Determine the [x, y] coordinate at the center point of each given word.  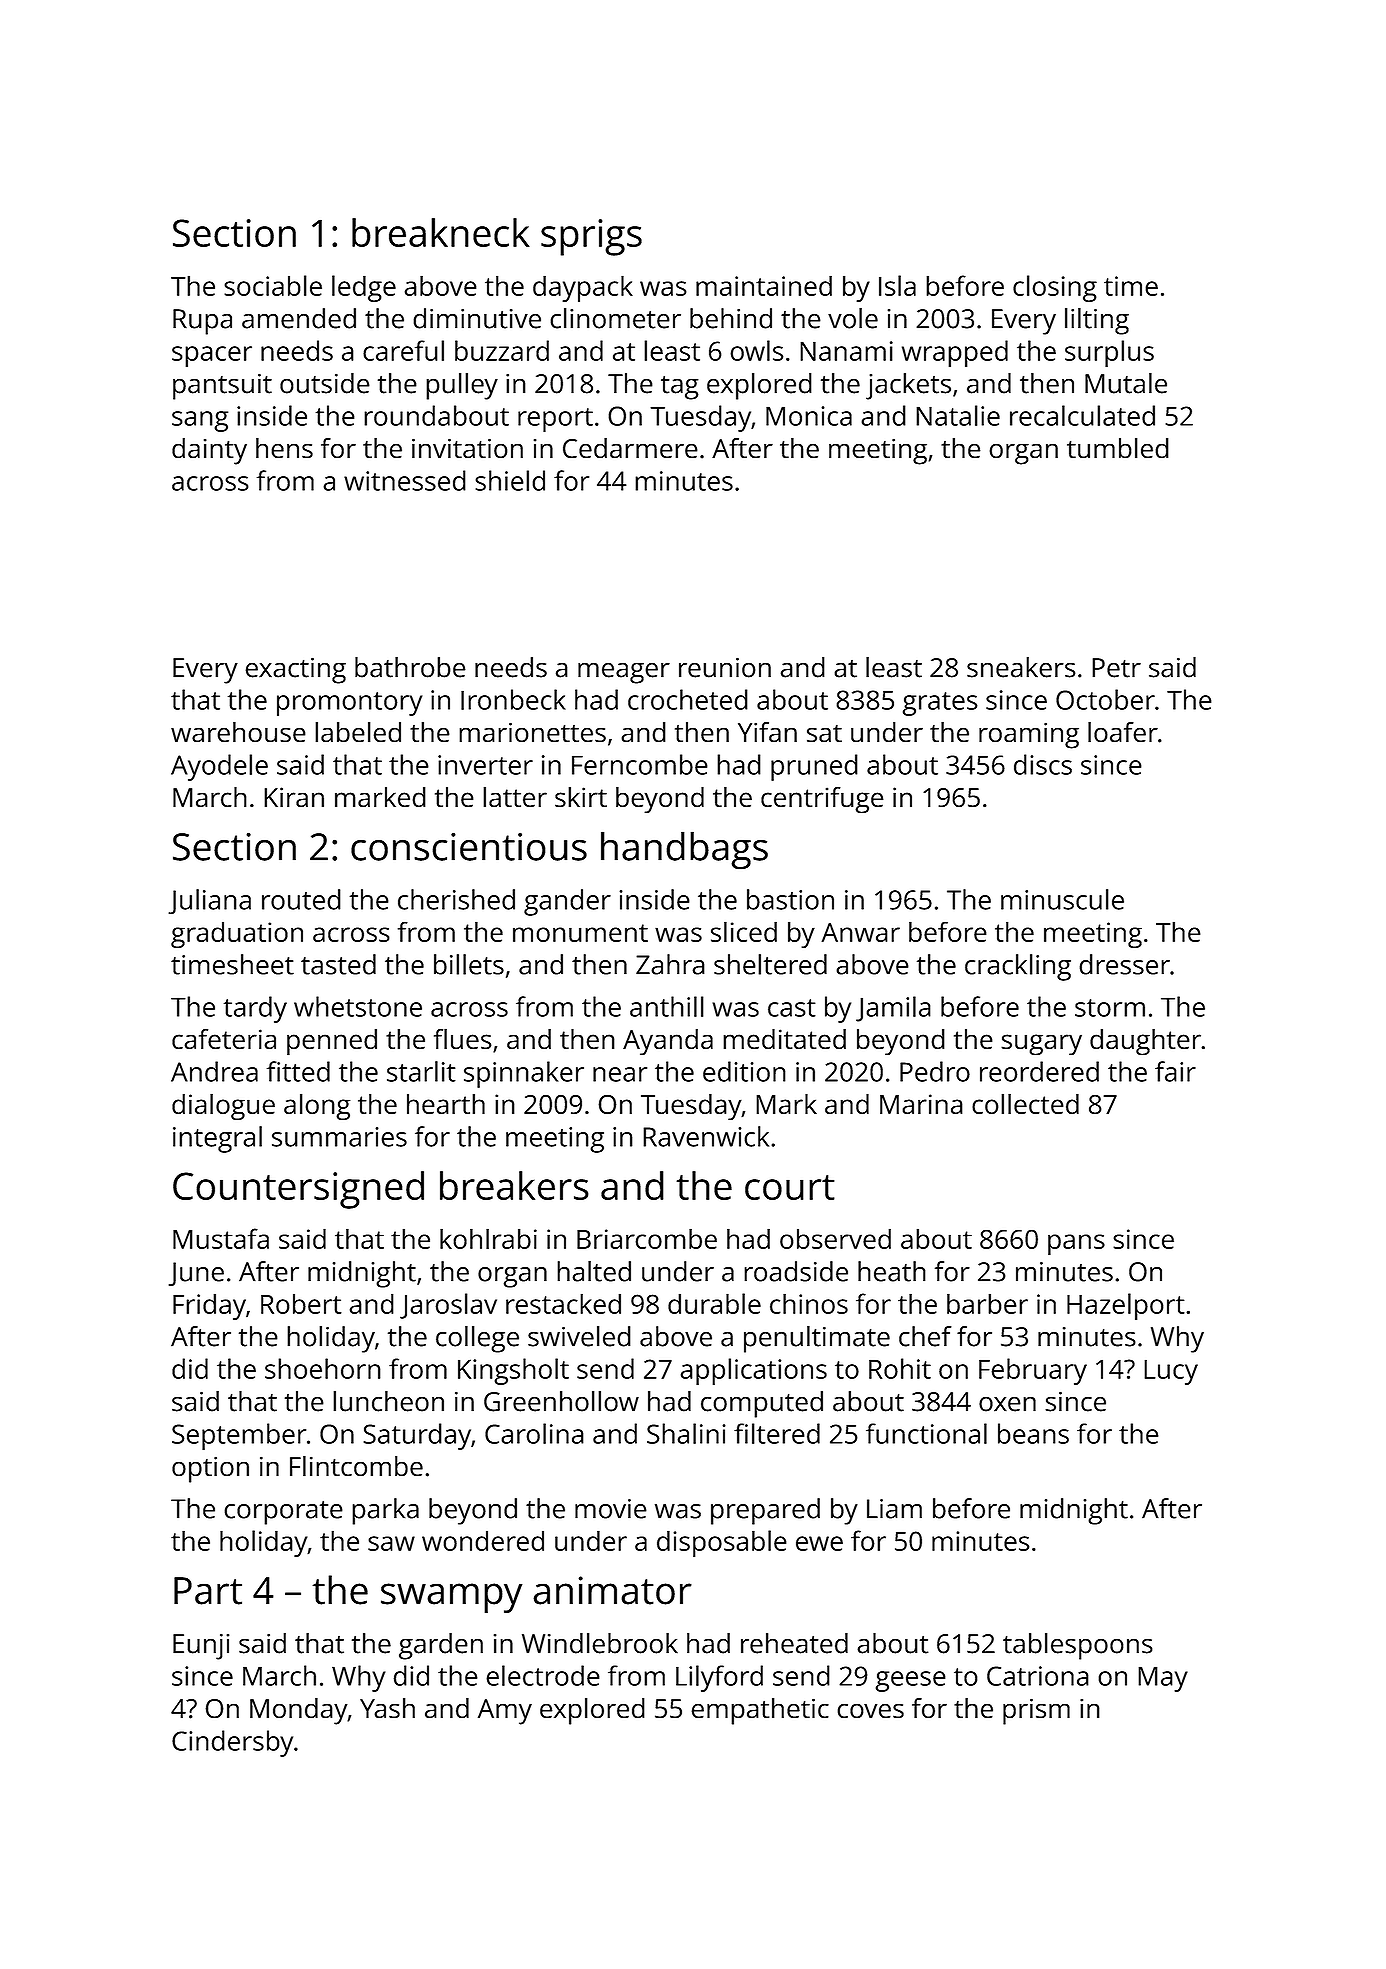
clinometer [615, 318]
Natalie [958, 415]
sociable [273, 285]
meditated [784, 1039]
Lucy [1171, 1372]
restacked [563, 1303]
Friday [209, 1306]
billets [469, 964]
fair [1175, 1071]
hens [284, 448]
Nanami [846, 351]
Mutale [1126, 383]
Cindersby [232, 1743]
